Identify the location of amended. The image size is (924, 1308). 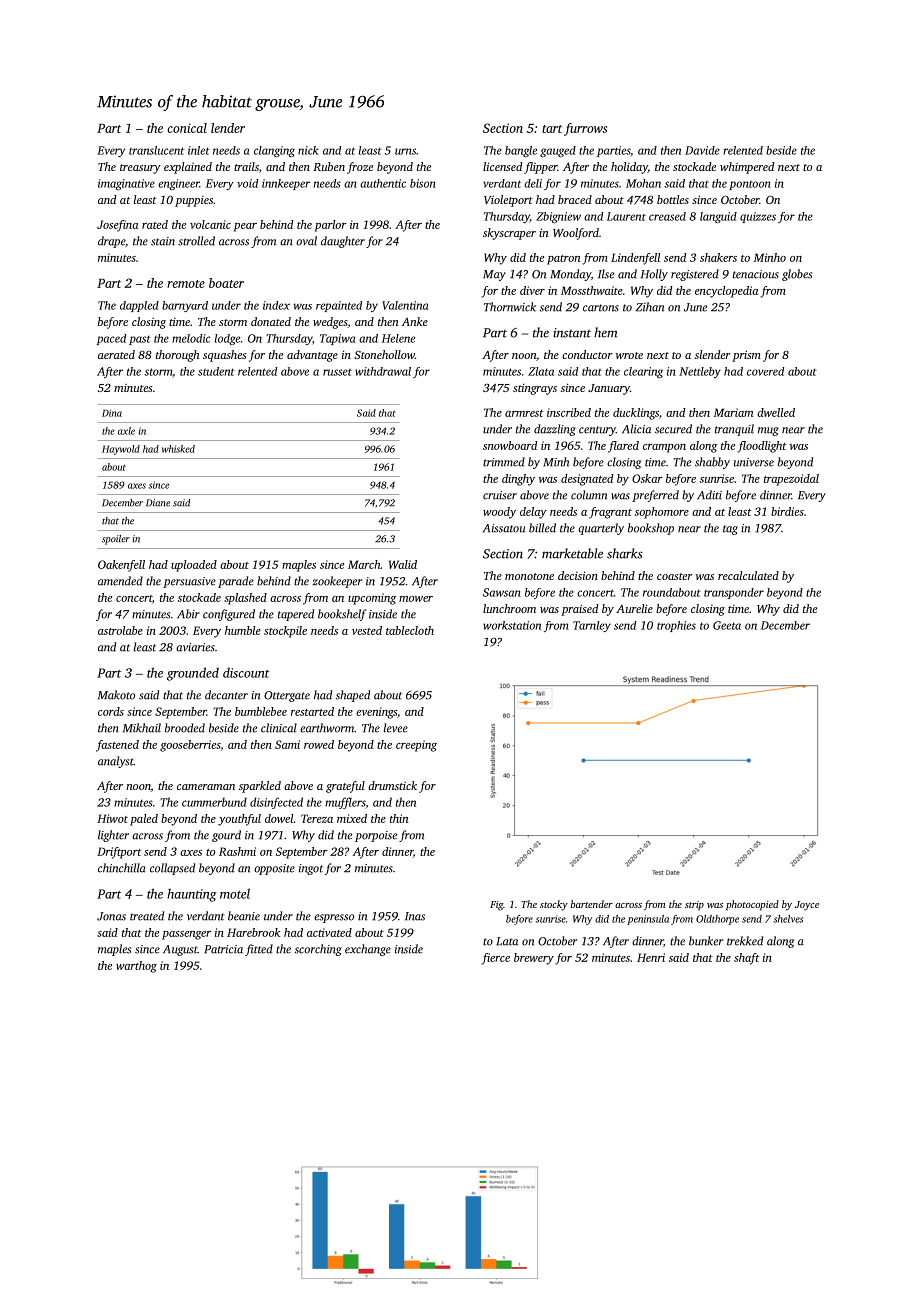
(120, 581).
